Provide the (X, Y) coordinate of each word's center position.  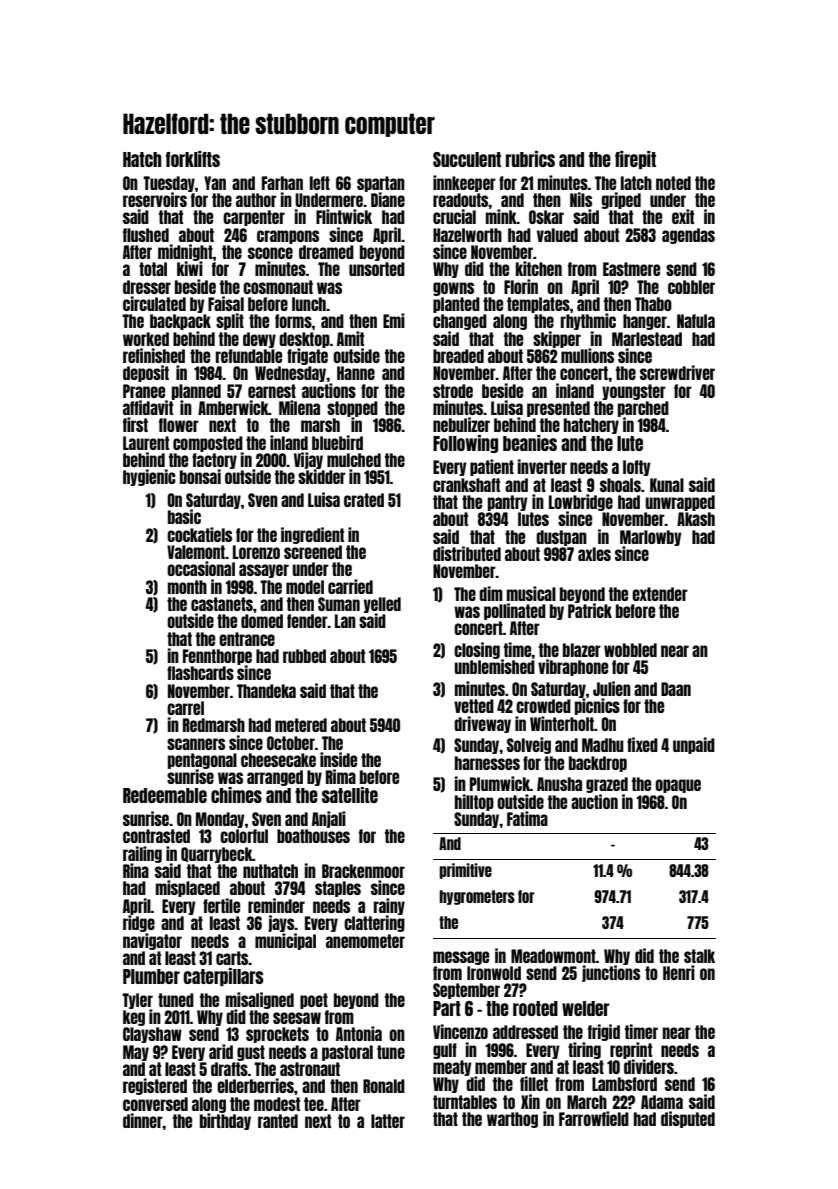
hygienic (149, 477)
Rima (341, 776)
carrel (185, 708)
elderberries (255, 1085)
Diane (388, 199)
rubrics (530, 159)
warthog (512, 1120)
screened (313, 552)
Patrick (590, 610)
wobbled (630, 650)
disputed (688, 1119)
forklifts (193, 159)
